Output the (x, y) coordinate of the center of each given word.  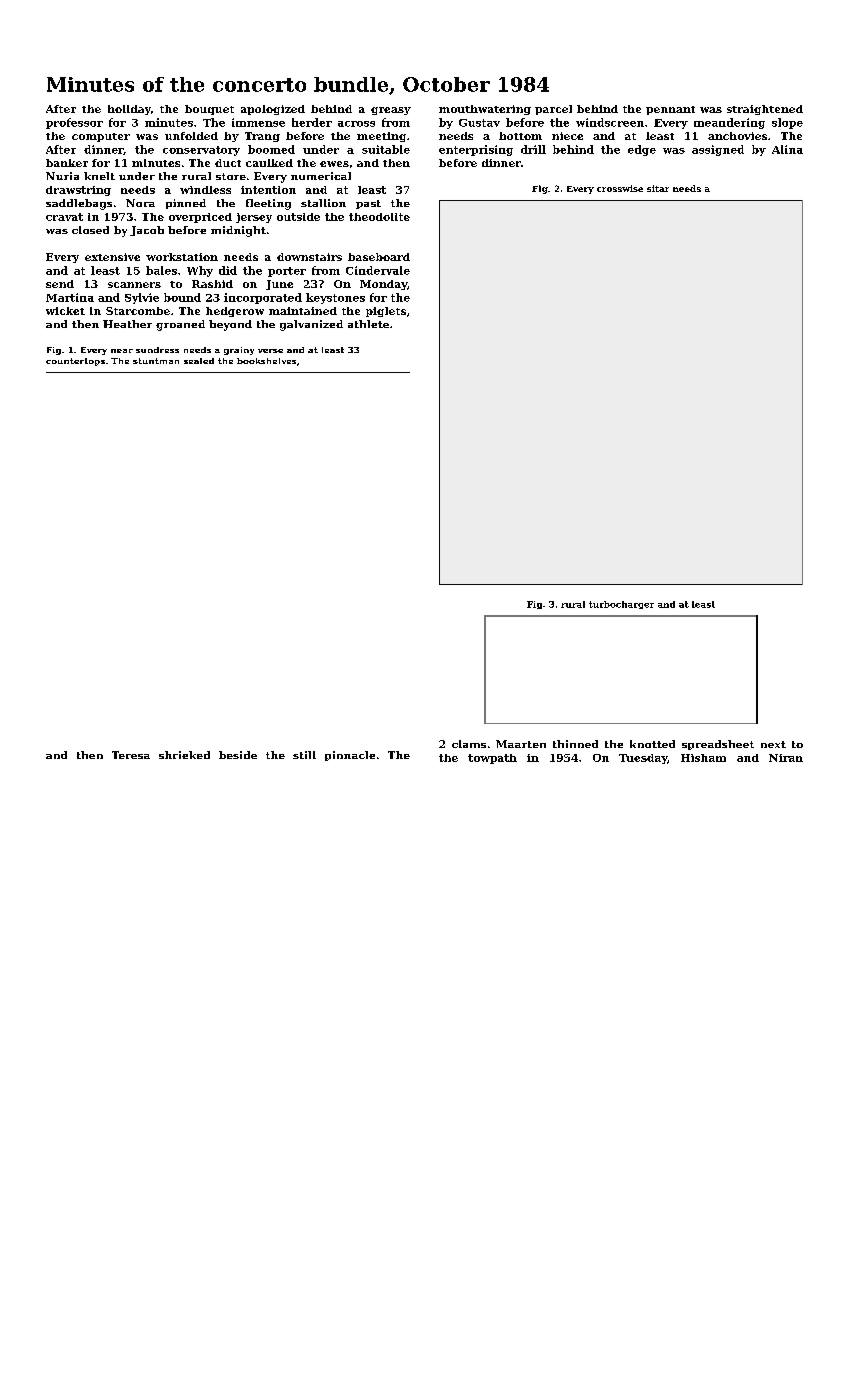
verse (270, 351)
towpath (492, 759)
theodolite (379, 217)
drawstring (78, 191)
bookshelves (266, 361)
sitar (658, 188)
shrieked (184, 755)
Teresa (131, 755)
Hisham (703, 758)
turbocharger (621, 605)
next (773, 744)
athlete (368, 324)
